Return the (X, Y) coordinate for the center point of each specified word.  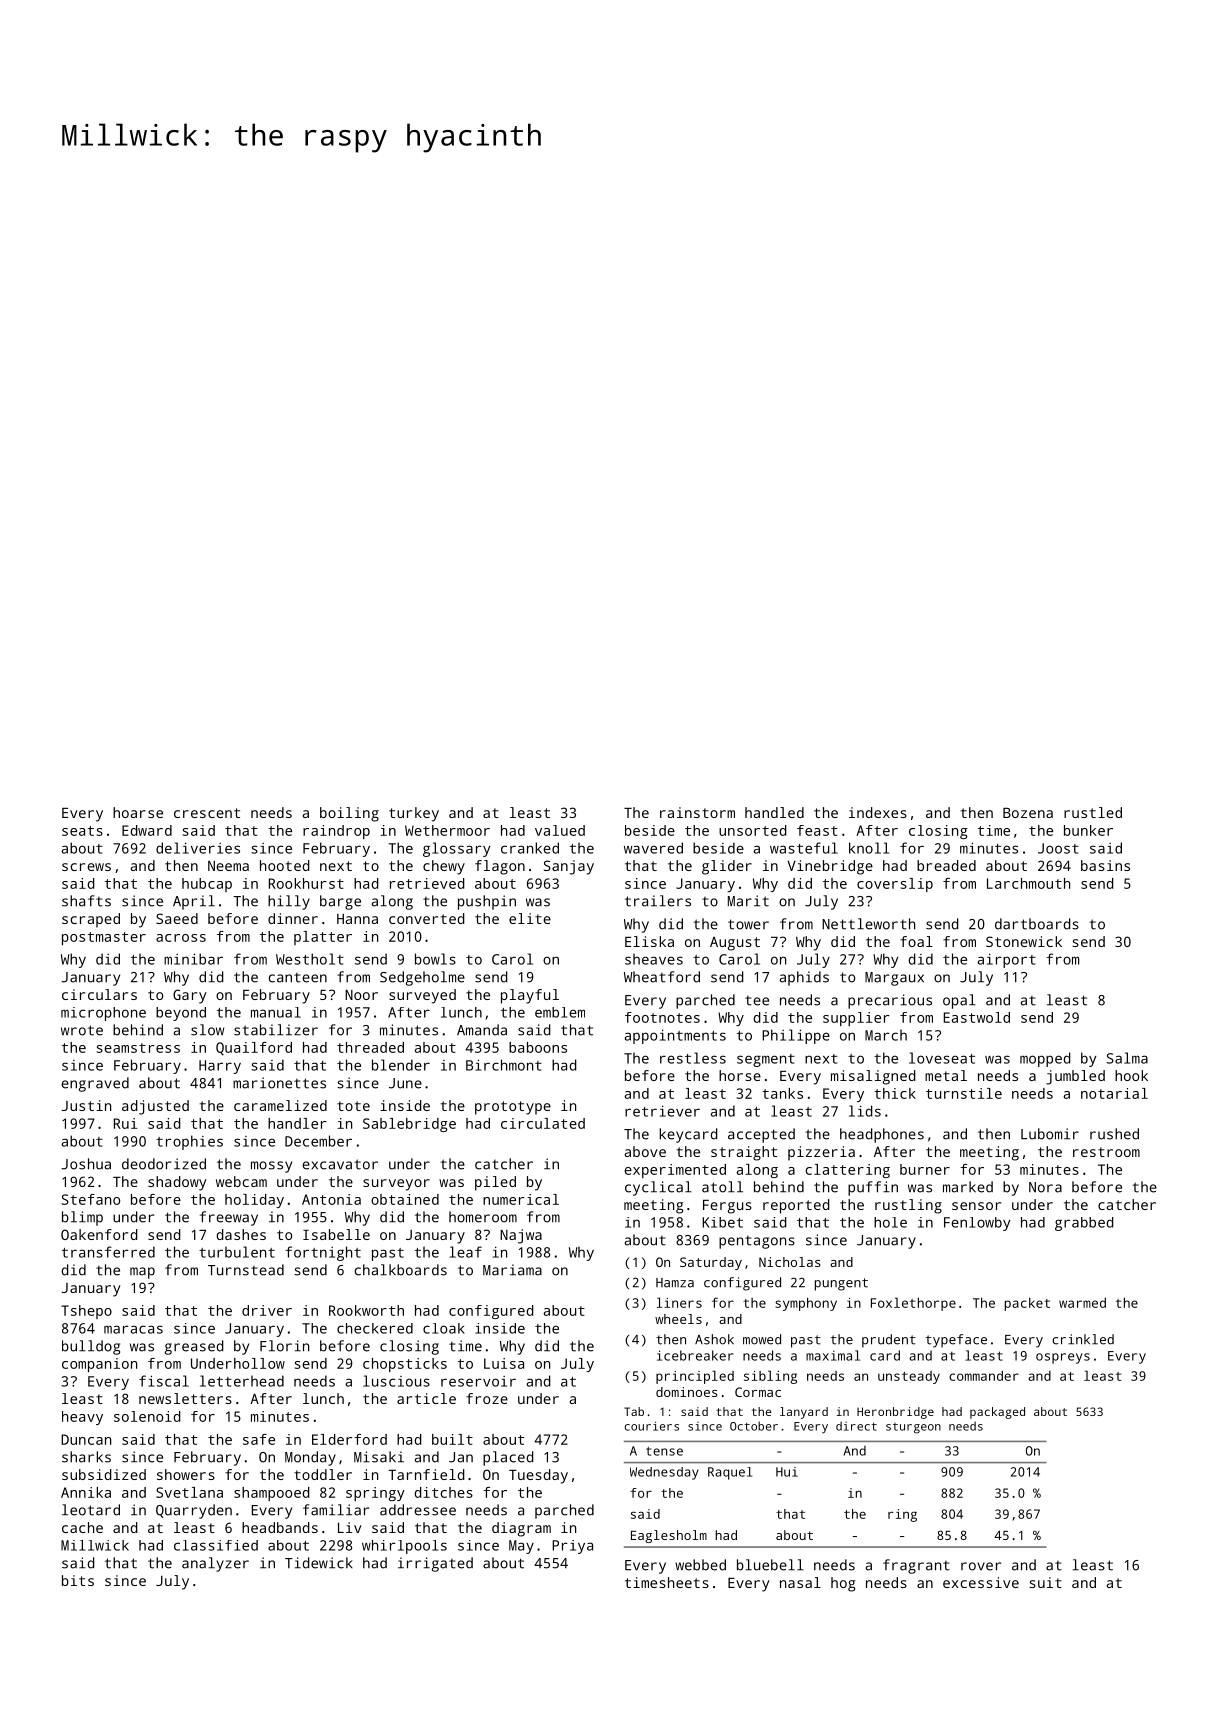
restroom (1106, 1152)
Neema (228, 866)
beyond (181, 1014)
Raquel (730, 1473)
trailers (658, 901)
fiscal (164, 1381)
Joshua (86, 1164)
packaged (997, 1413)
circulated (543, 1123)
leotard (91, 1510)
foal (916, 941)
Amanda (482, 1030)
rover (981, 1566)
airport (1007, 961)
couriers (652, 1426)
